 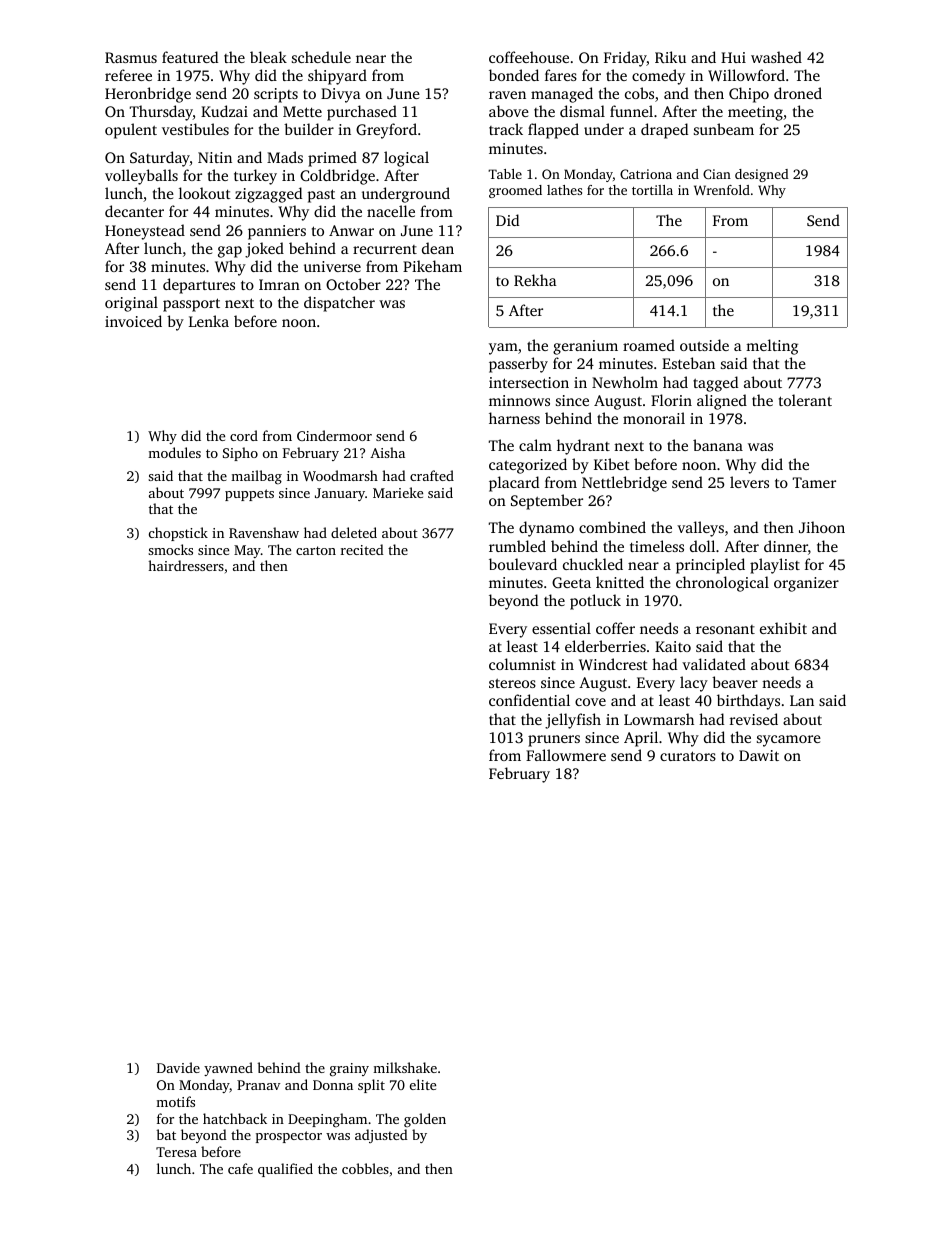 What do you see at coordinates (176, 1152) in the image?
I see `Teresa` at bounding box center [176, 1152].
